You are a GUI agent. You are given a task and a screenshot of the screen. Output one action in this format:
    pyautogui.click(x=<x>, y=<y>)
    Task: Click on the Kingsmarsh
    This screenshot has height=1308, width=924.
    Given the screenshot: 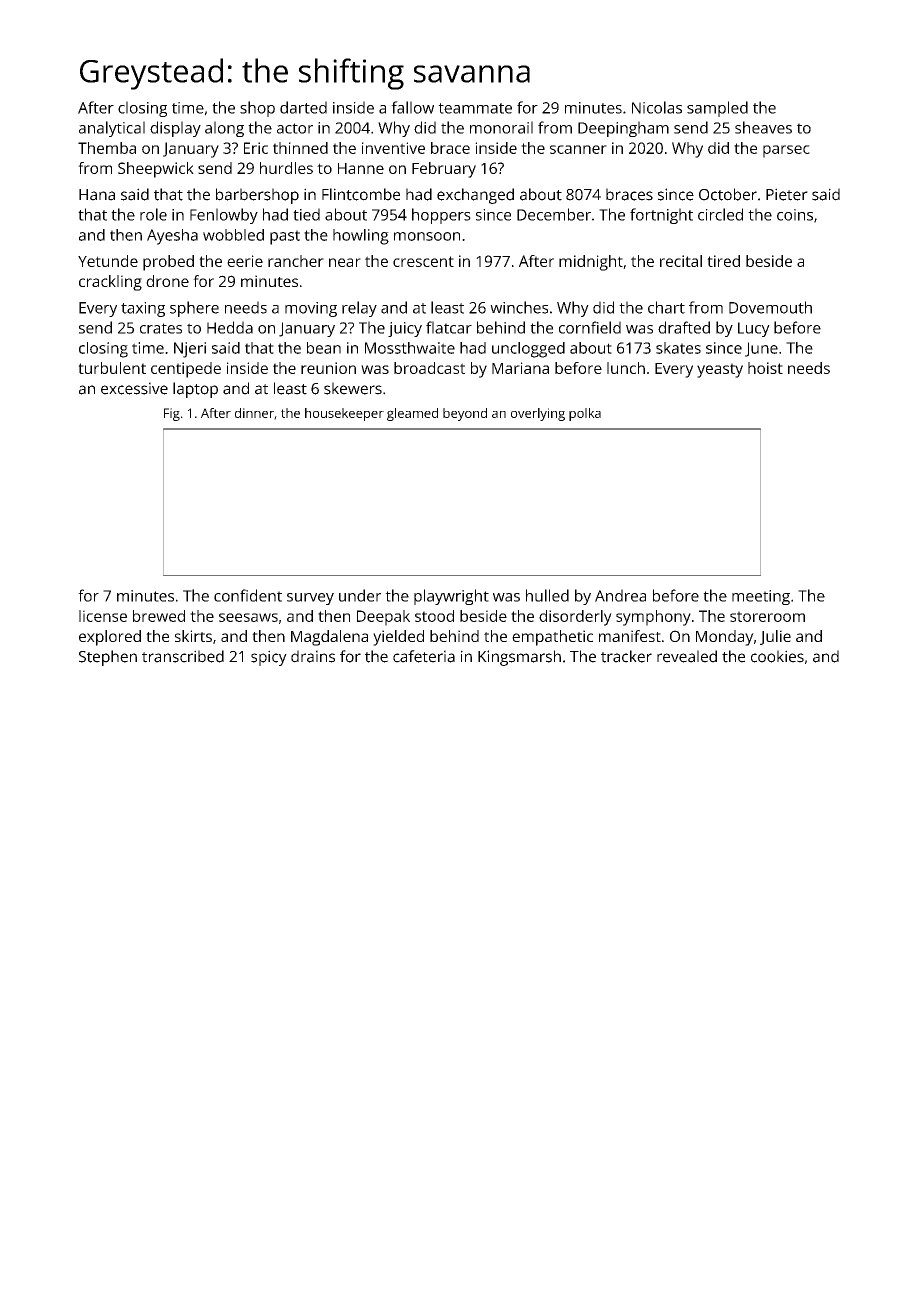 What is the action you would take?
    pyautogui.click(x=519, y=658)
